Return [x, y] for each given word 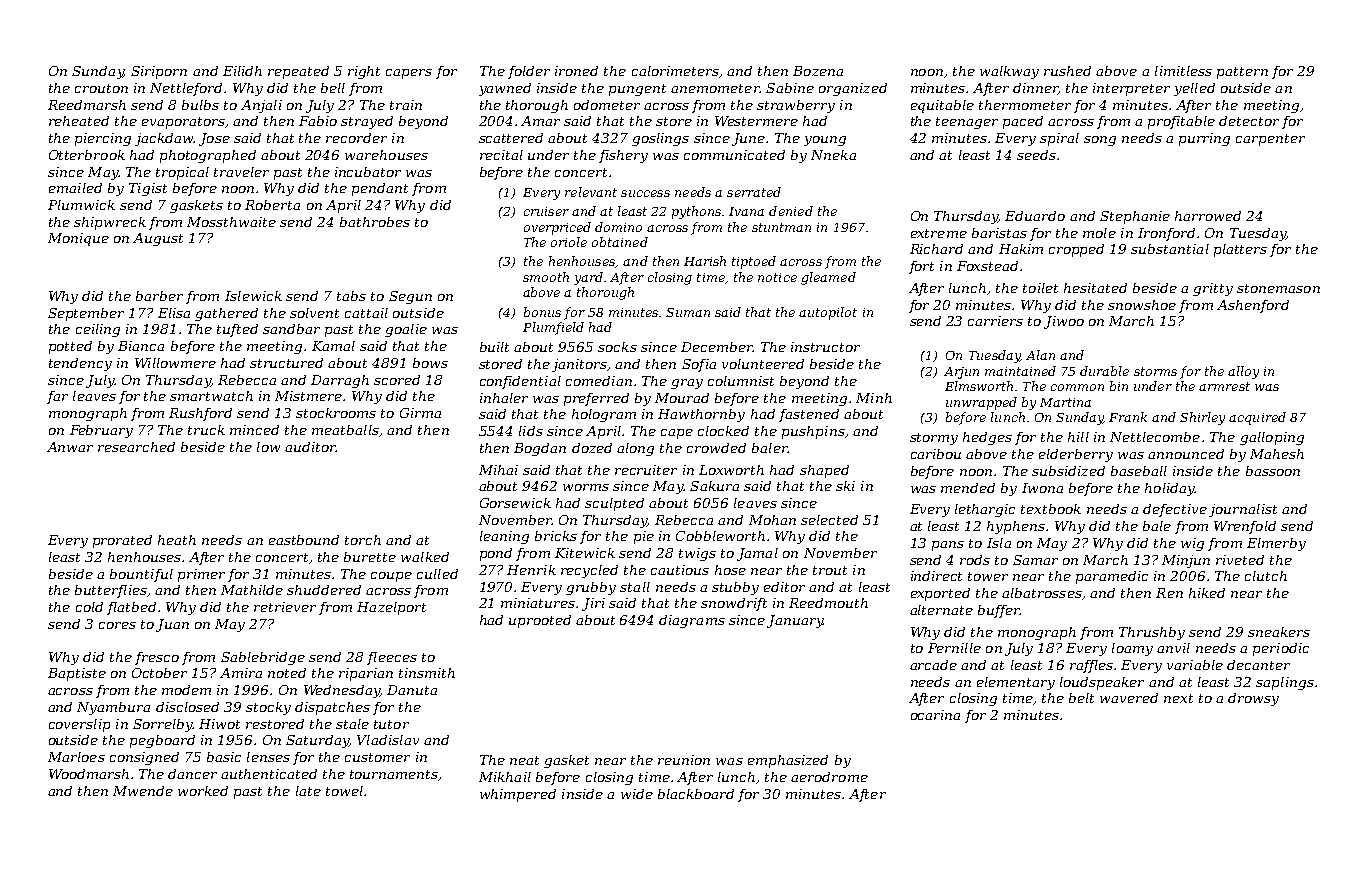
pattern [1242, 73]
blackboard [696, 794]
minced [254, 430]
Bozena [818, 71]
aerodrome [829, 777]
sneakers [1279, 632]
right [364, 72]
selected [829, 520]
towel [344, 791]
